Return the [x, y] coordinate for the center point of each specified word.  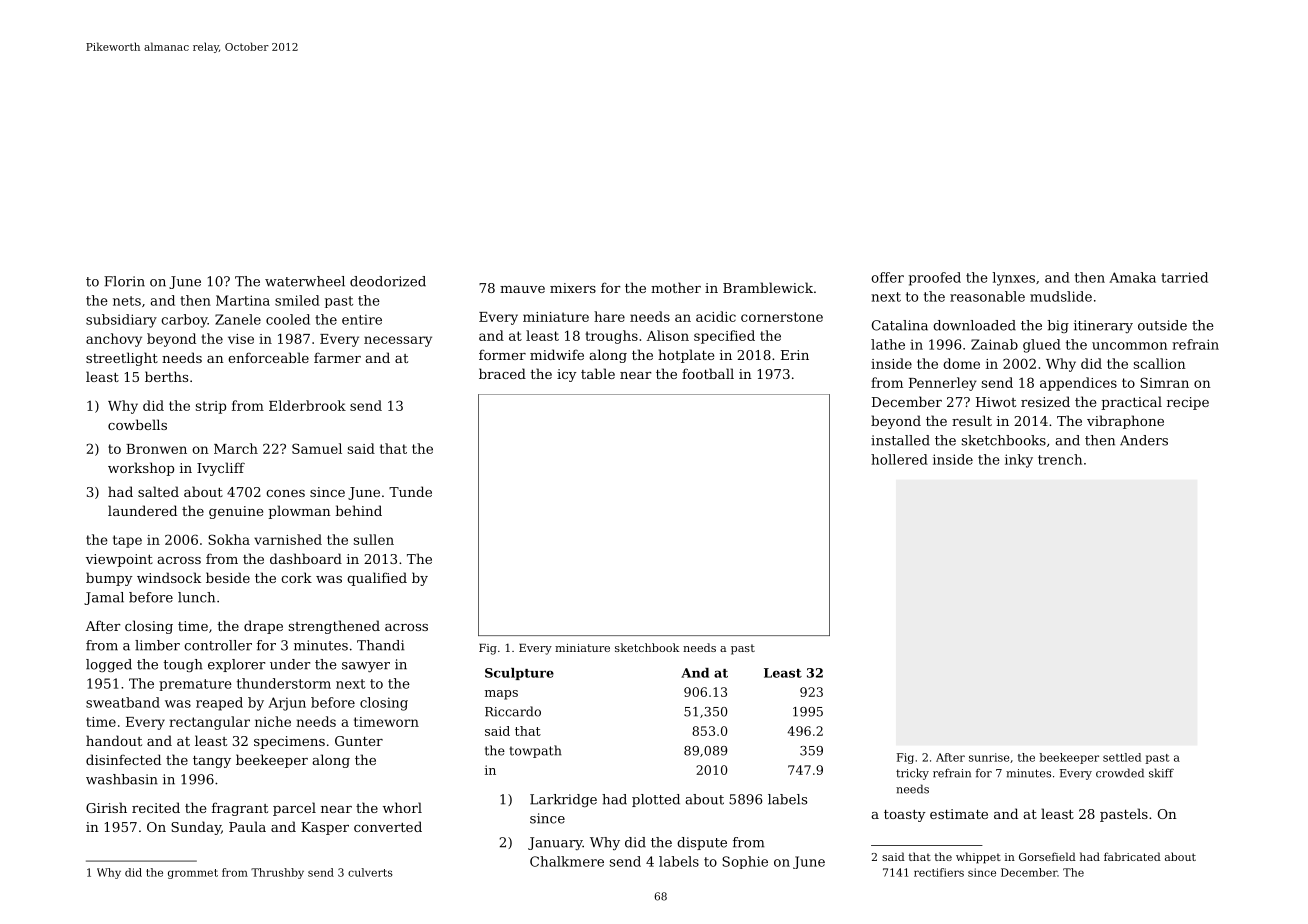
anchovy [114, 340]
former [502, 354]
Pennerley [943, 384]
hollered [899, 459]
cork [296, 577]
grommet [193, 874]
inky [1019, 461]
